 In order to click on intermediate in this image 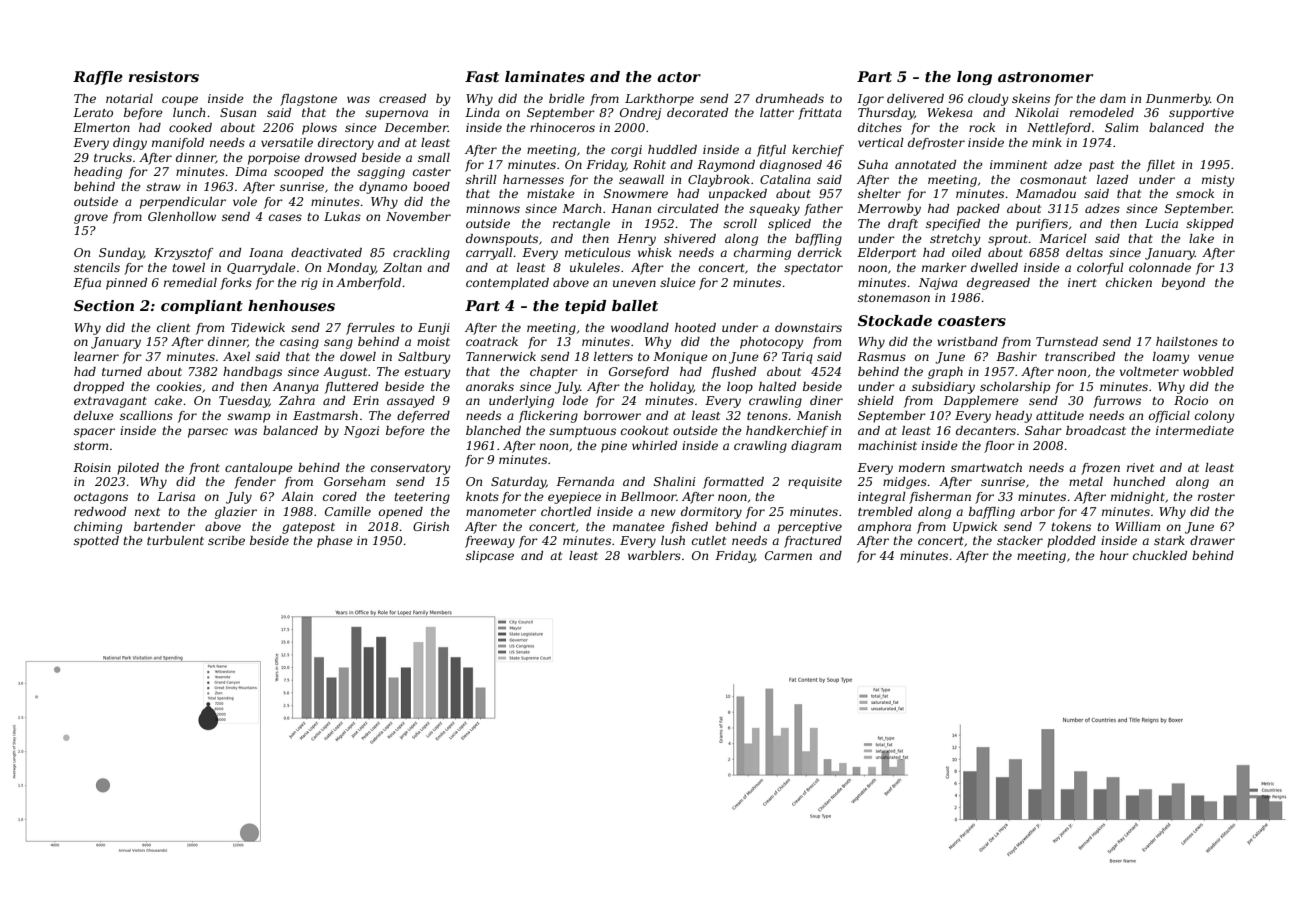, I will do `click(1195, 430)`.
